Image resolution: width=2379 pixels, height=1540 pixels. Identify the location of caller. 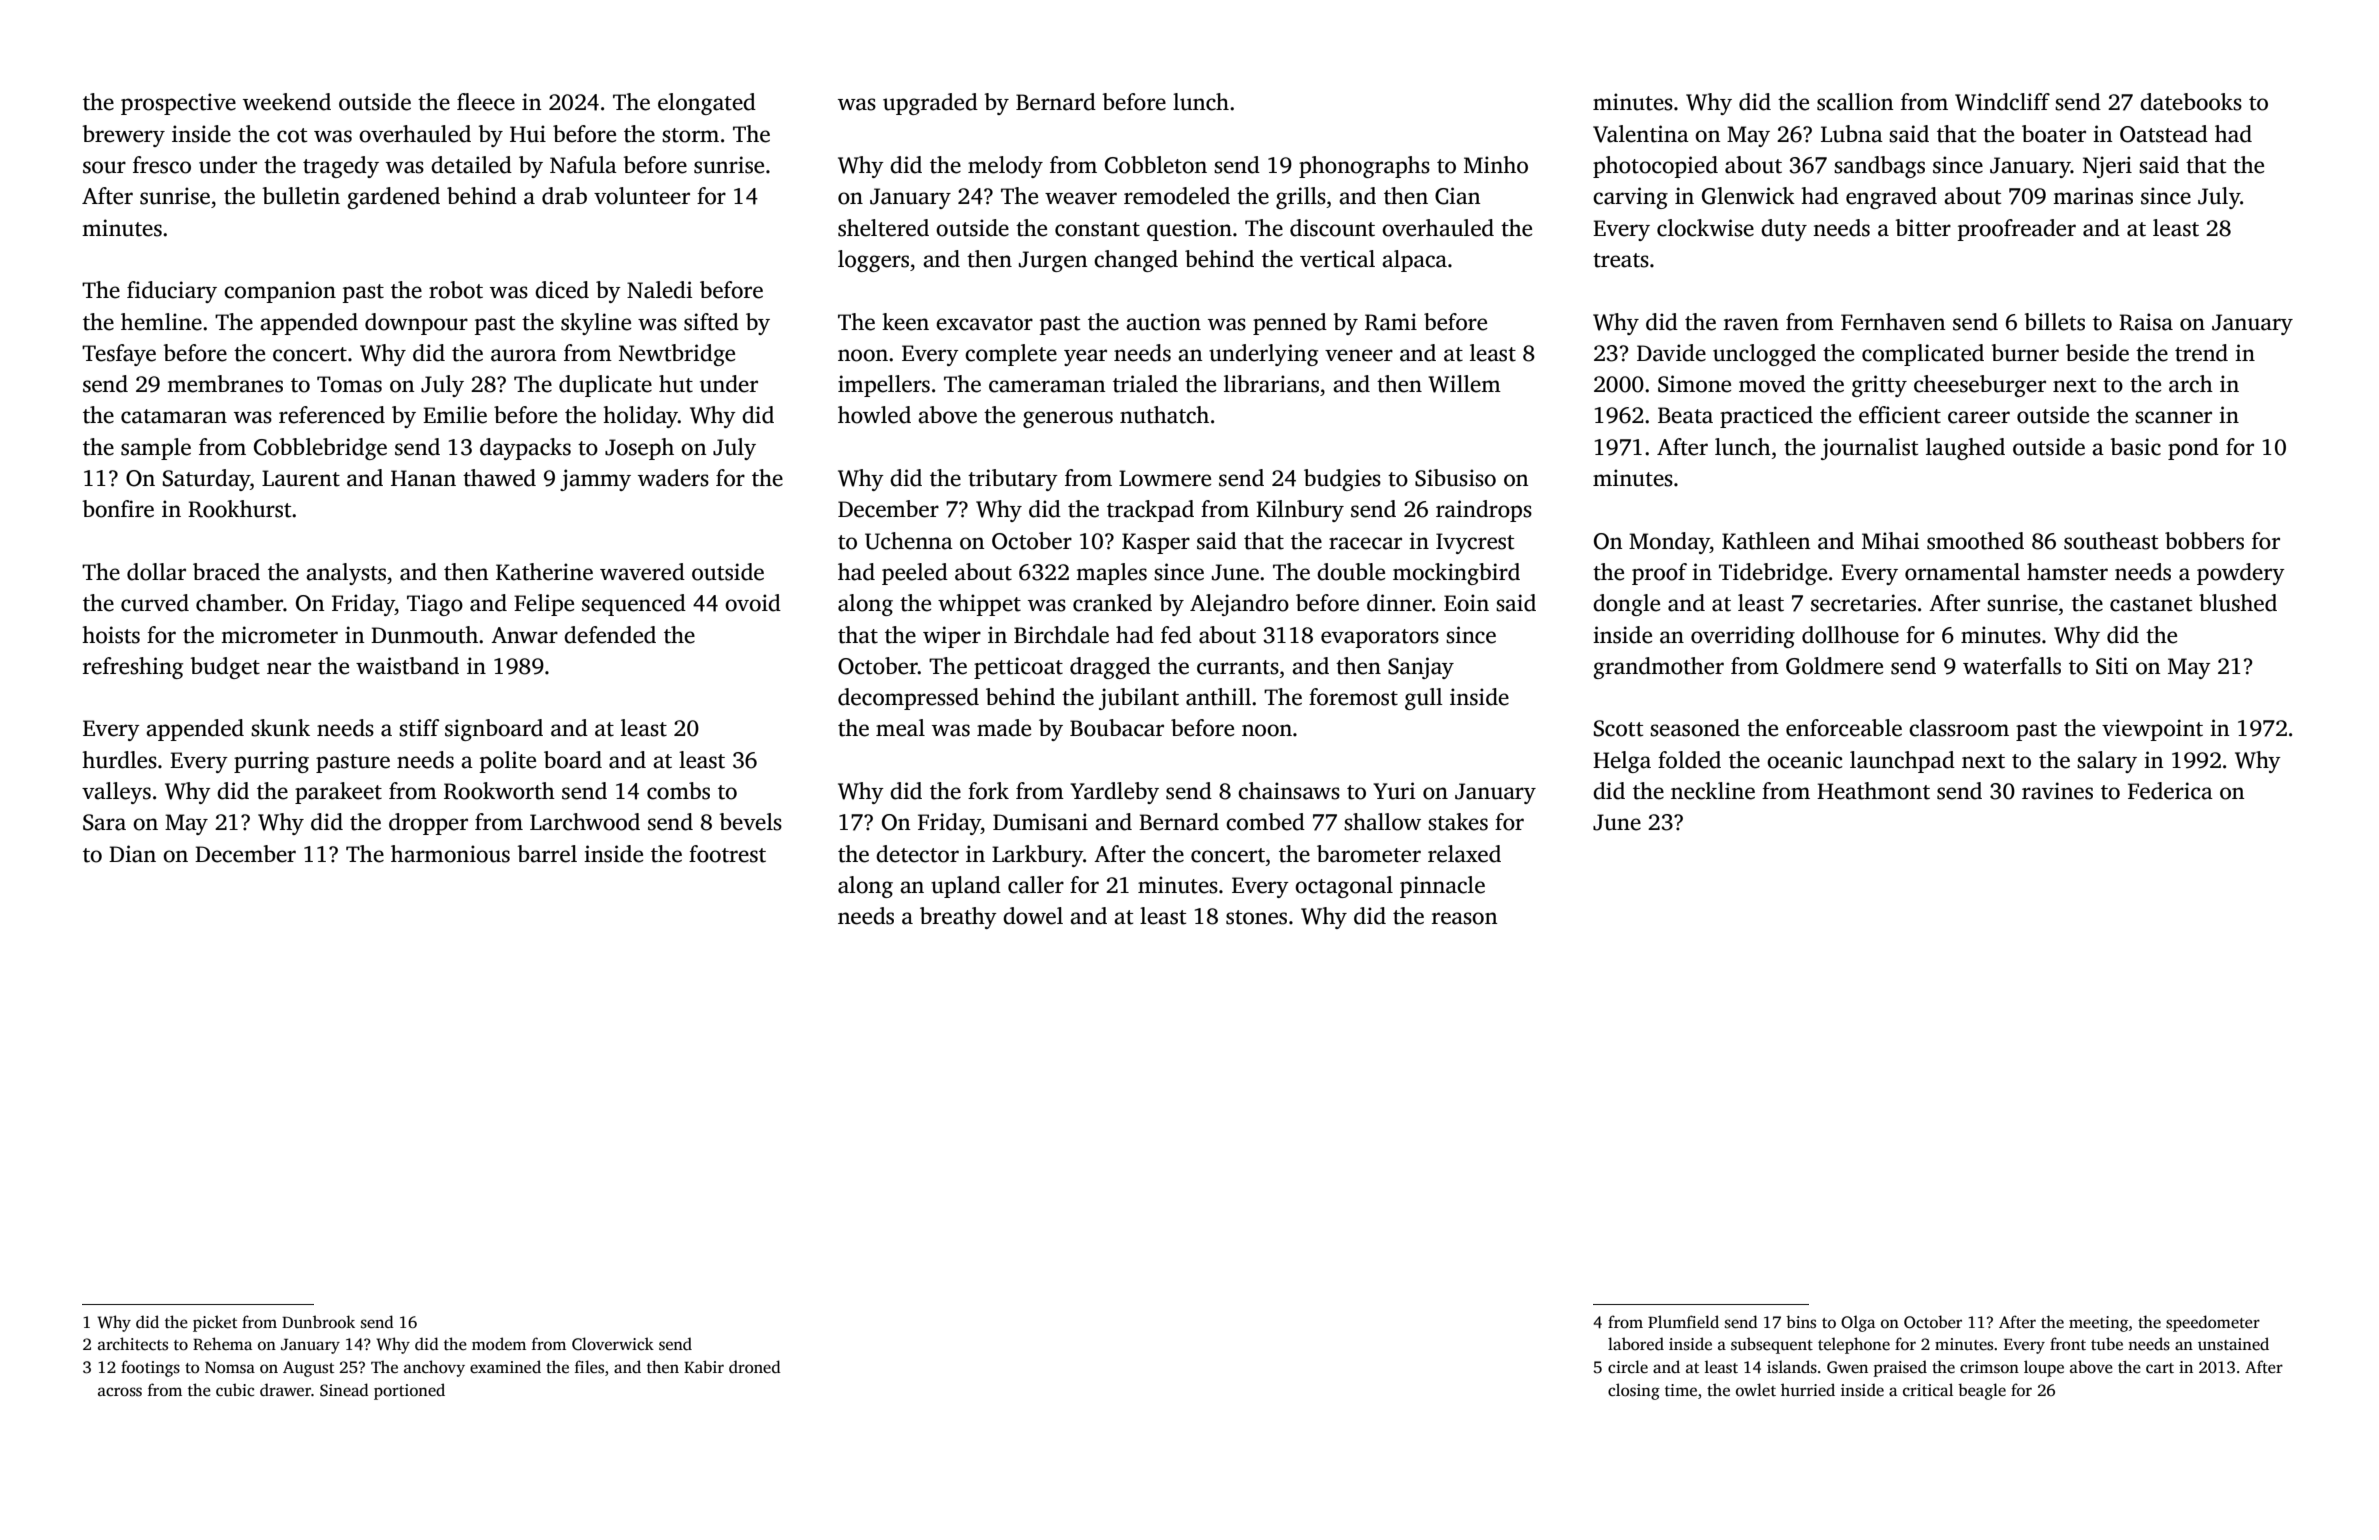
(1036, 885).
